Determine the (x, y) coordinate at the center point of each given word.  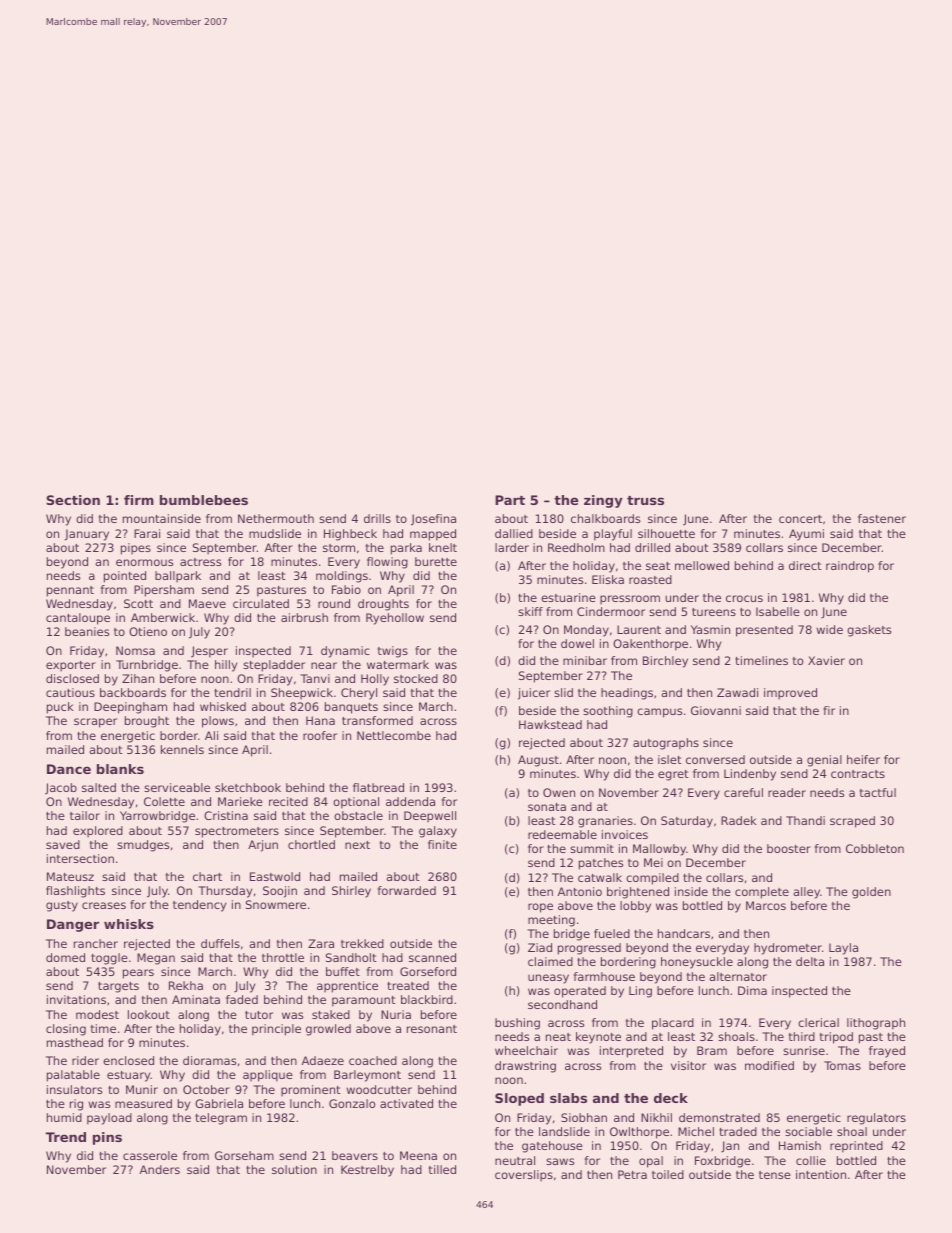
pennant (70, 591)
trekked (362, 943)
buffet (343, 971)
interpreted (631, 1052)
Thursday (225, 892)
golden (871, 893)
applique (268, 1076)
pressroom (630, 600)
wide (829, 629)
